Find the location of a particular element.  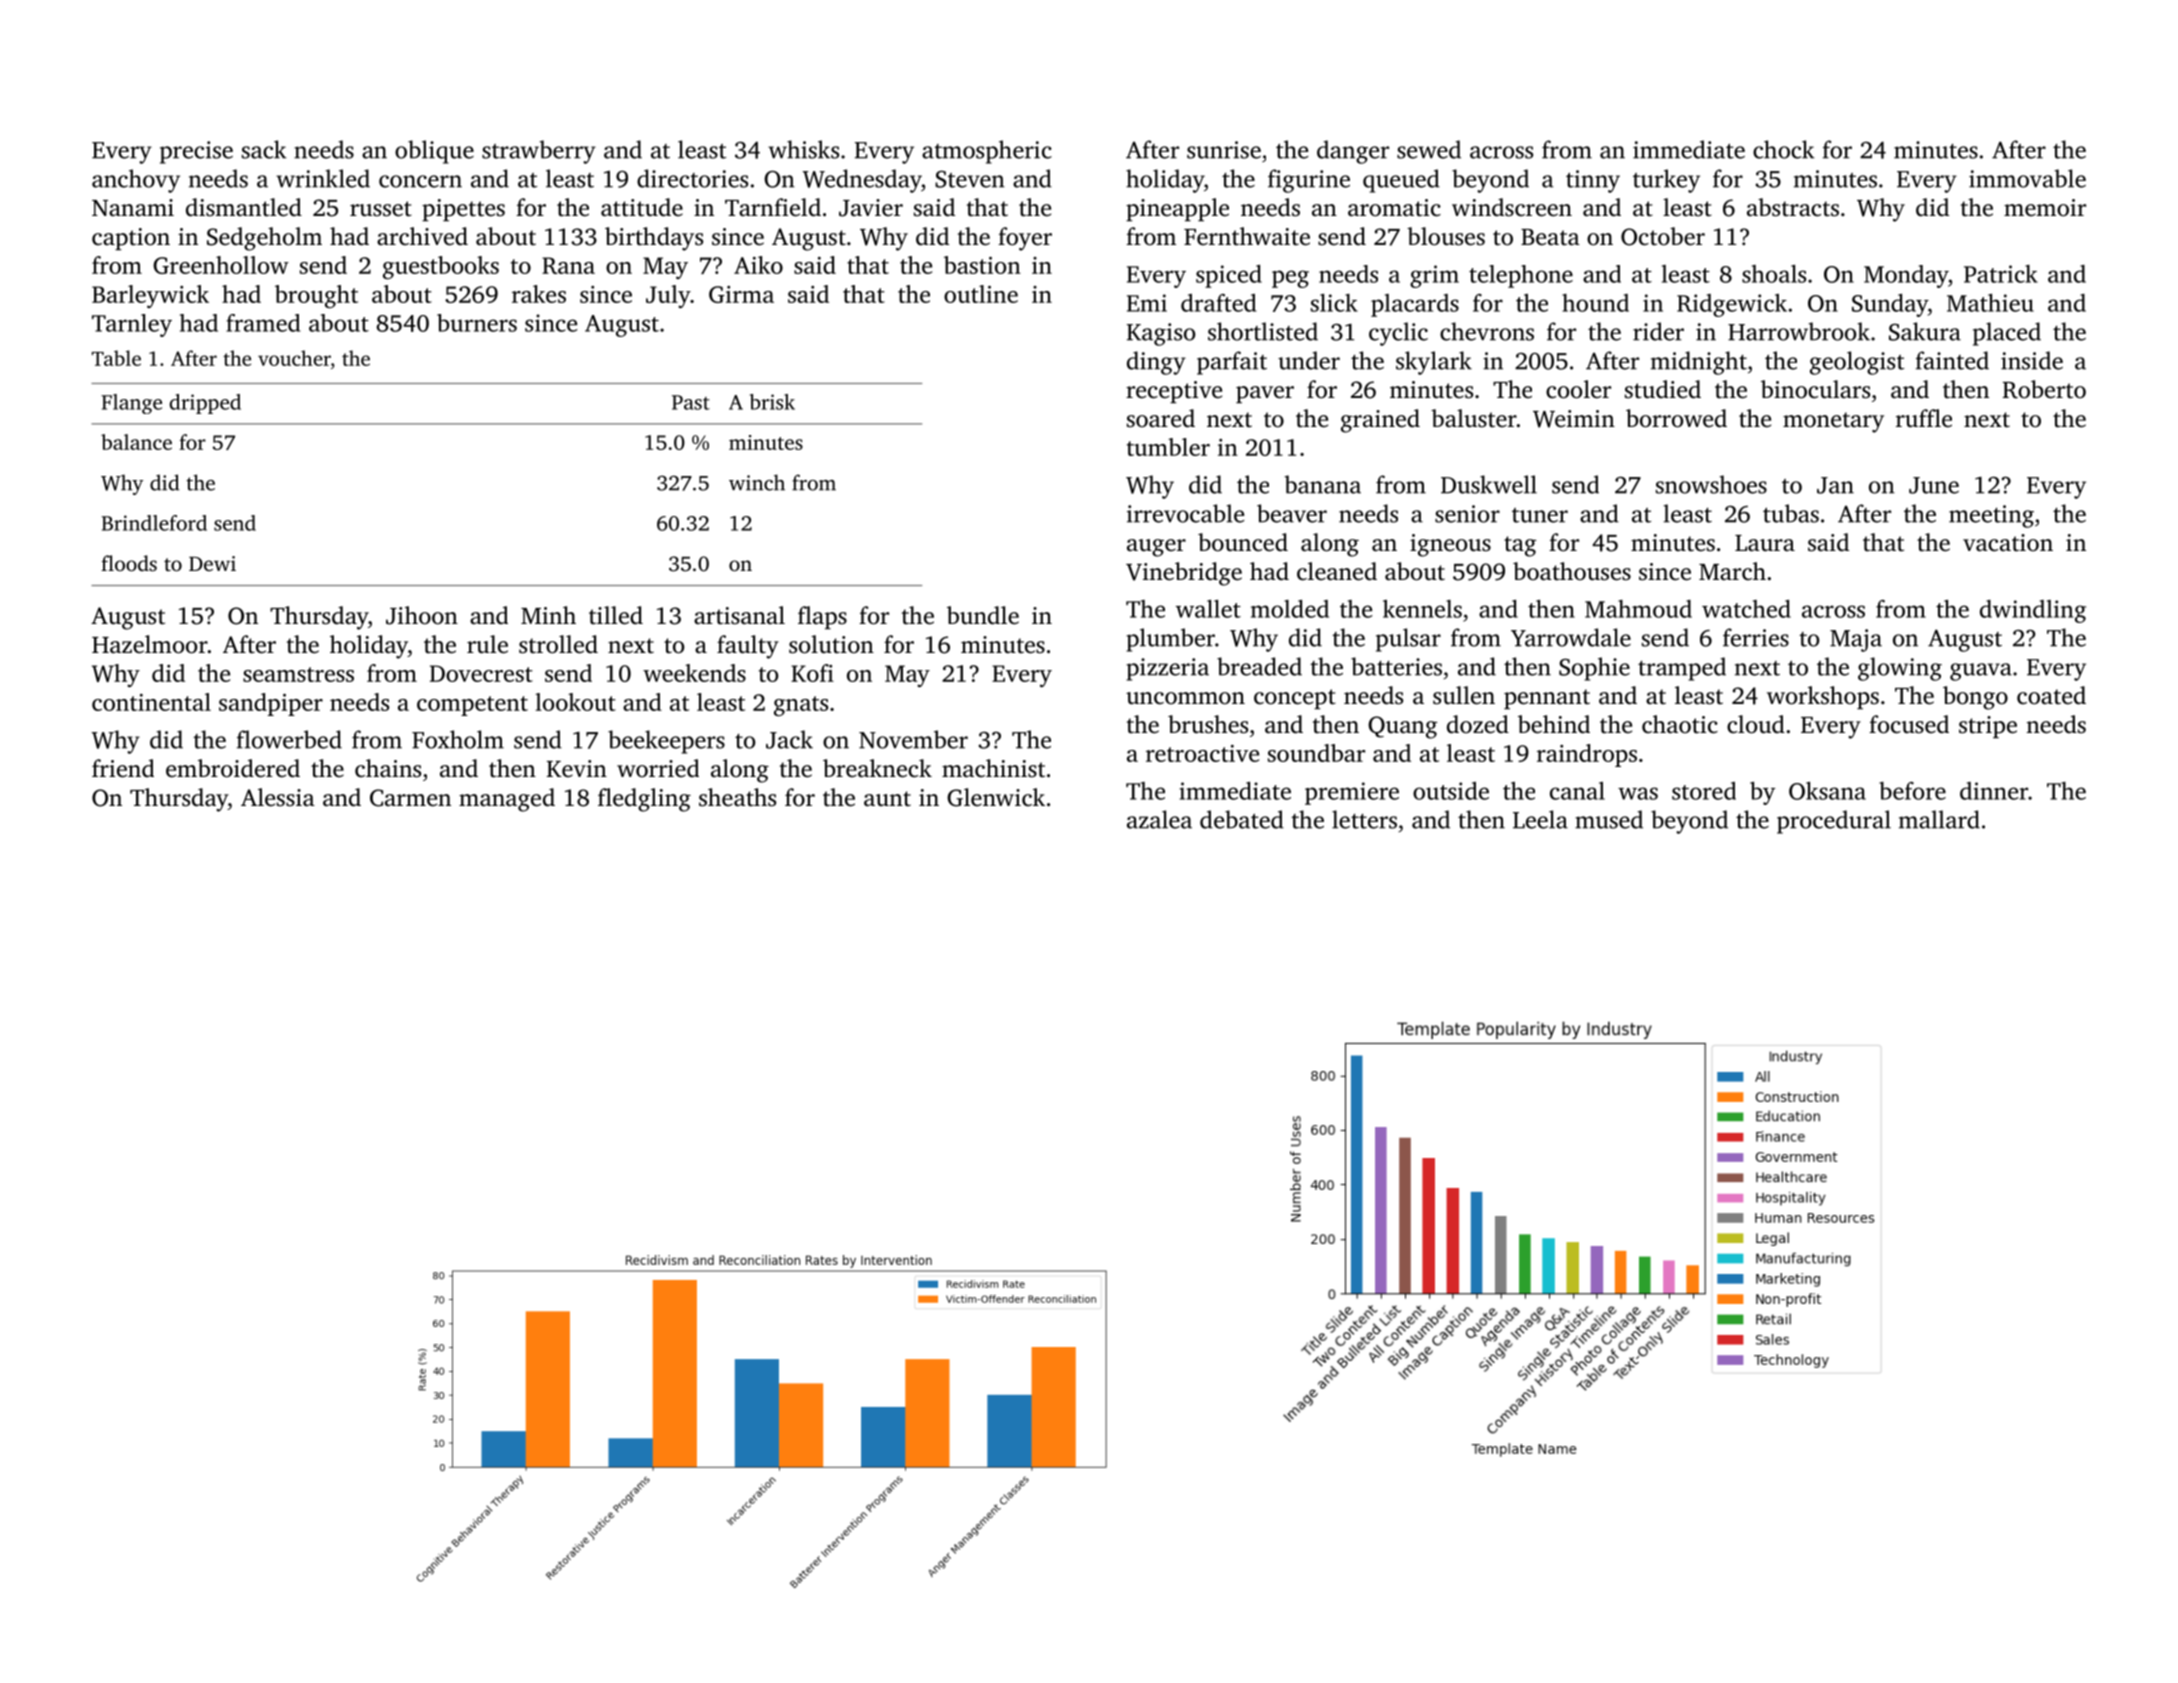

Alessia is located at coordinates (278, 797).
